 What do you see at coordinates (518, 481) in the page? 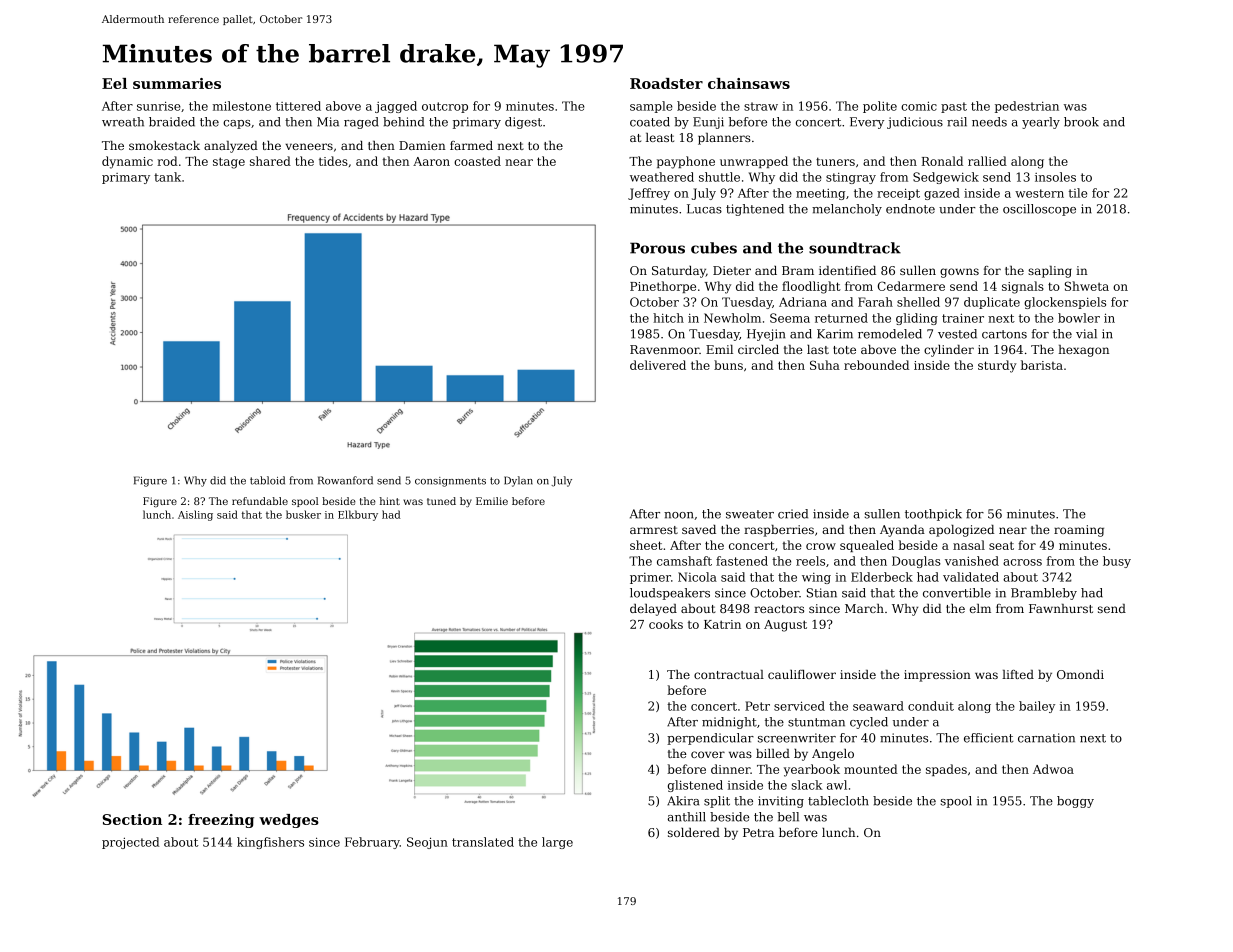
I see `Dylan` at bounding box center [518, 481].
